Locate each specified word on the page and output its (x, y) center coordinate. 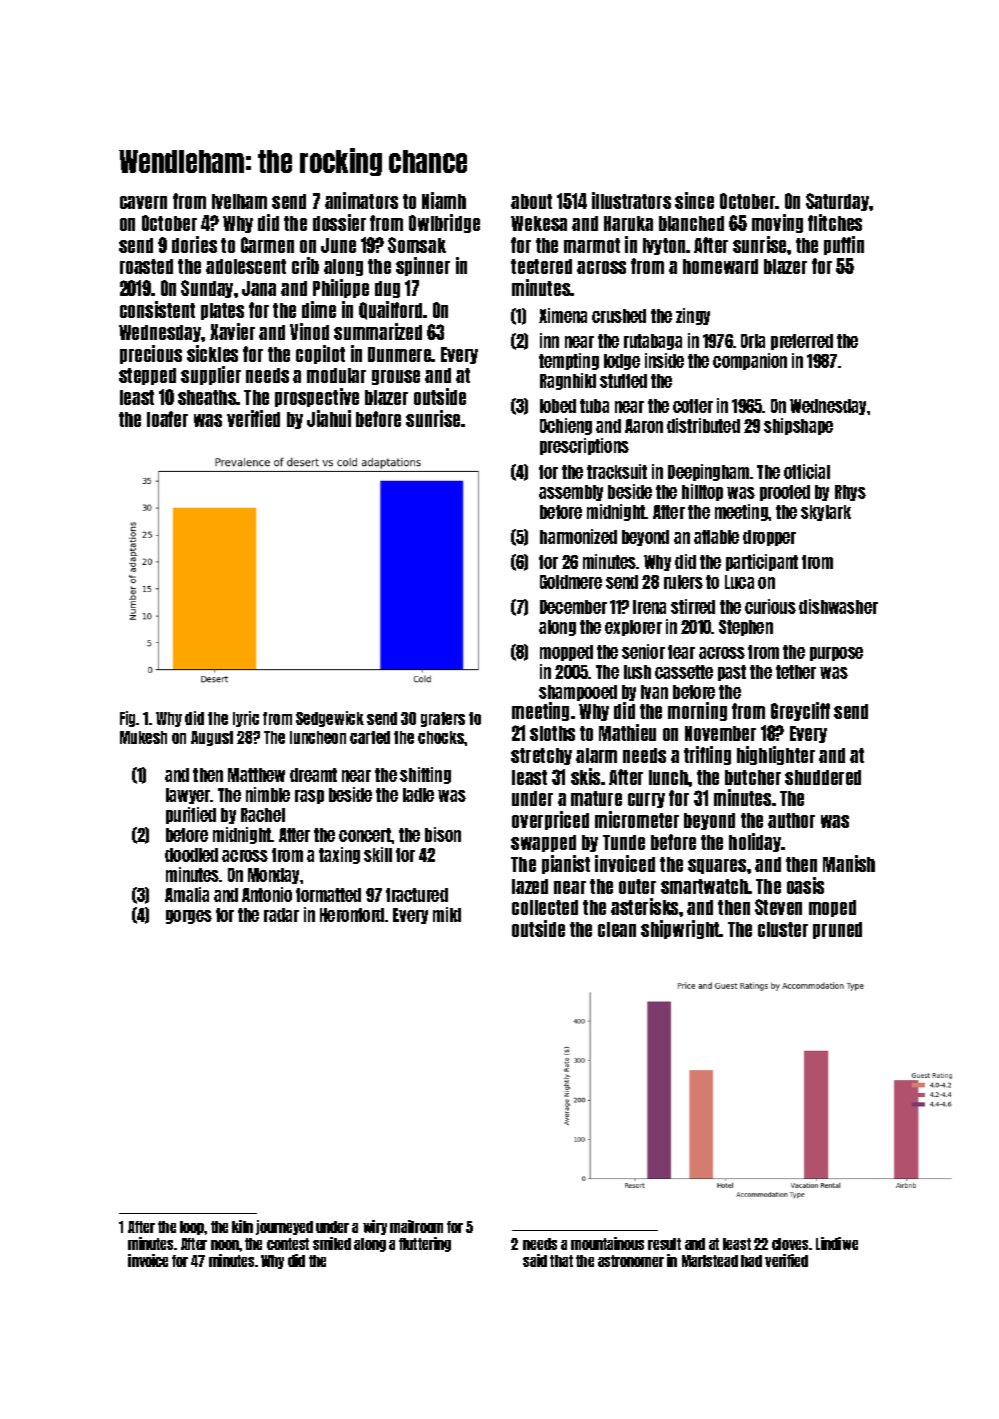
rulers (683, 582)
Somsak (417, 245)
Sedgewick (330, 719)
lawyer (188, 796)
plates (222, 311)
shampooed (578, 693)
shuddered (823, 777)
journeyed (284, 1227)
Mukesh (143, 737)
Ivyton (664, 246)
